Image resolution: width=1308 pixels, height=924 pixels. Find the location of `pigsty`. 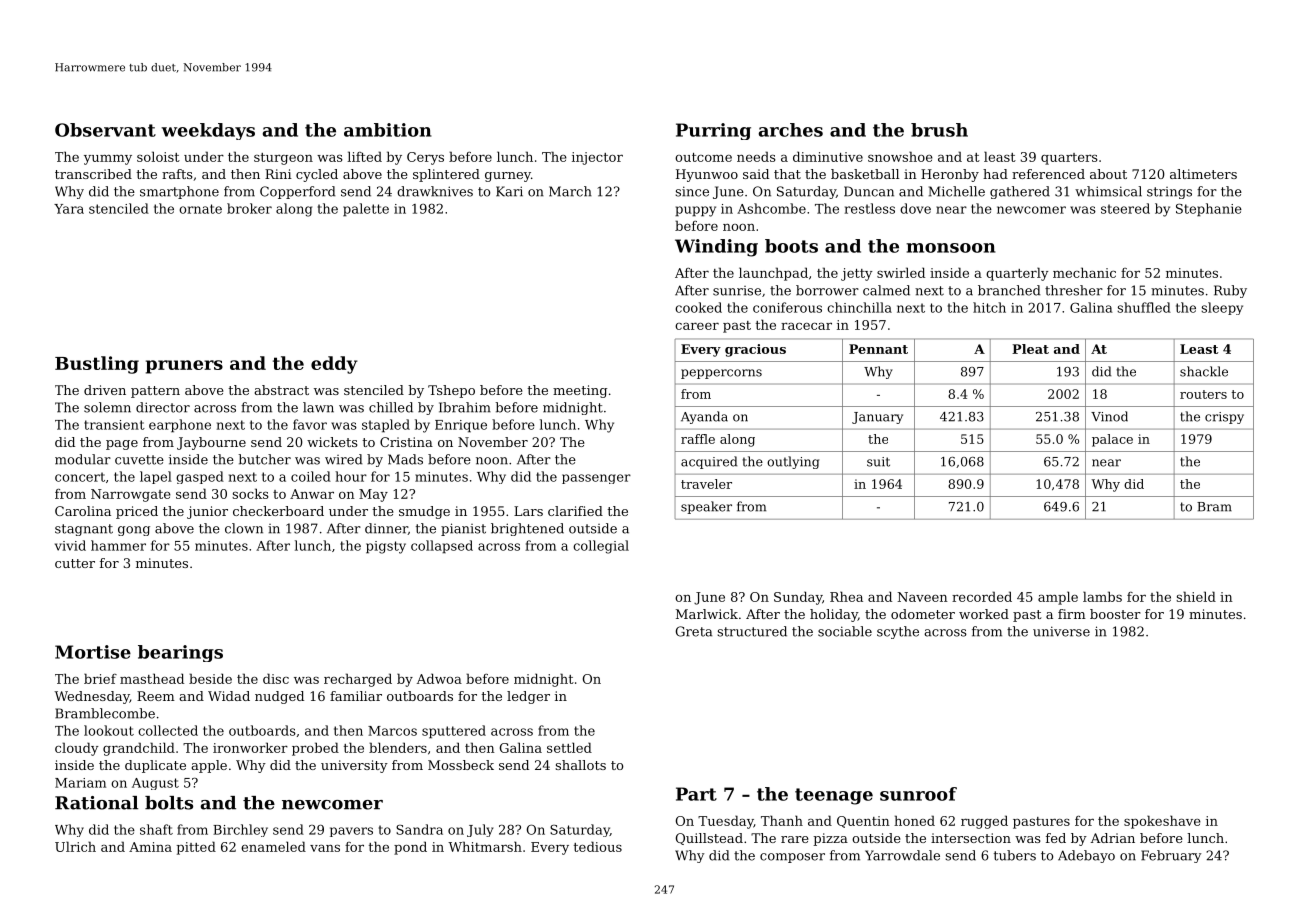

pigsty is located at coordinates (386, 547).
